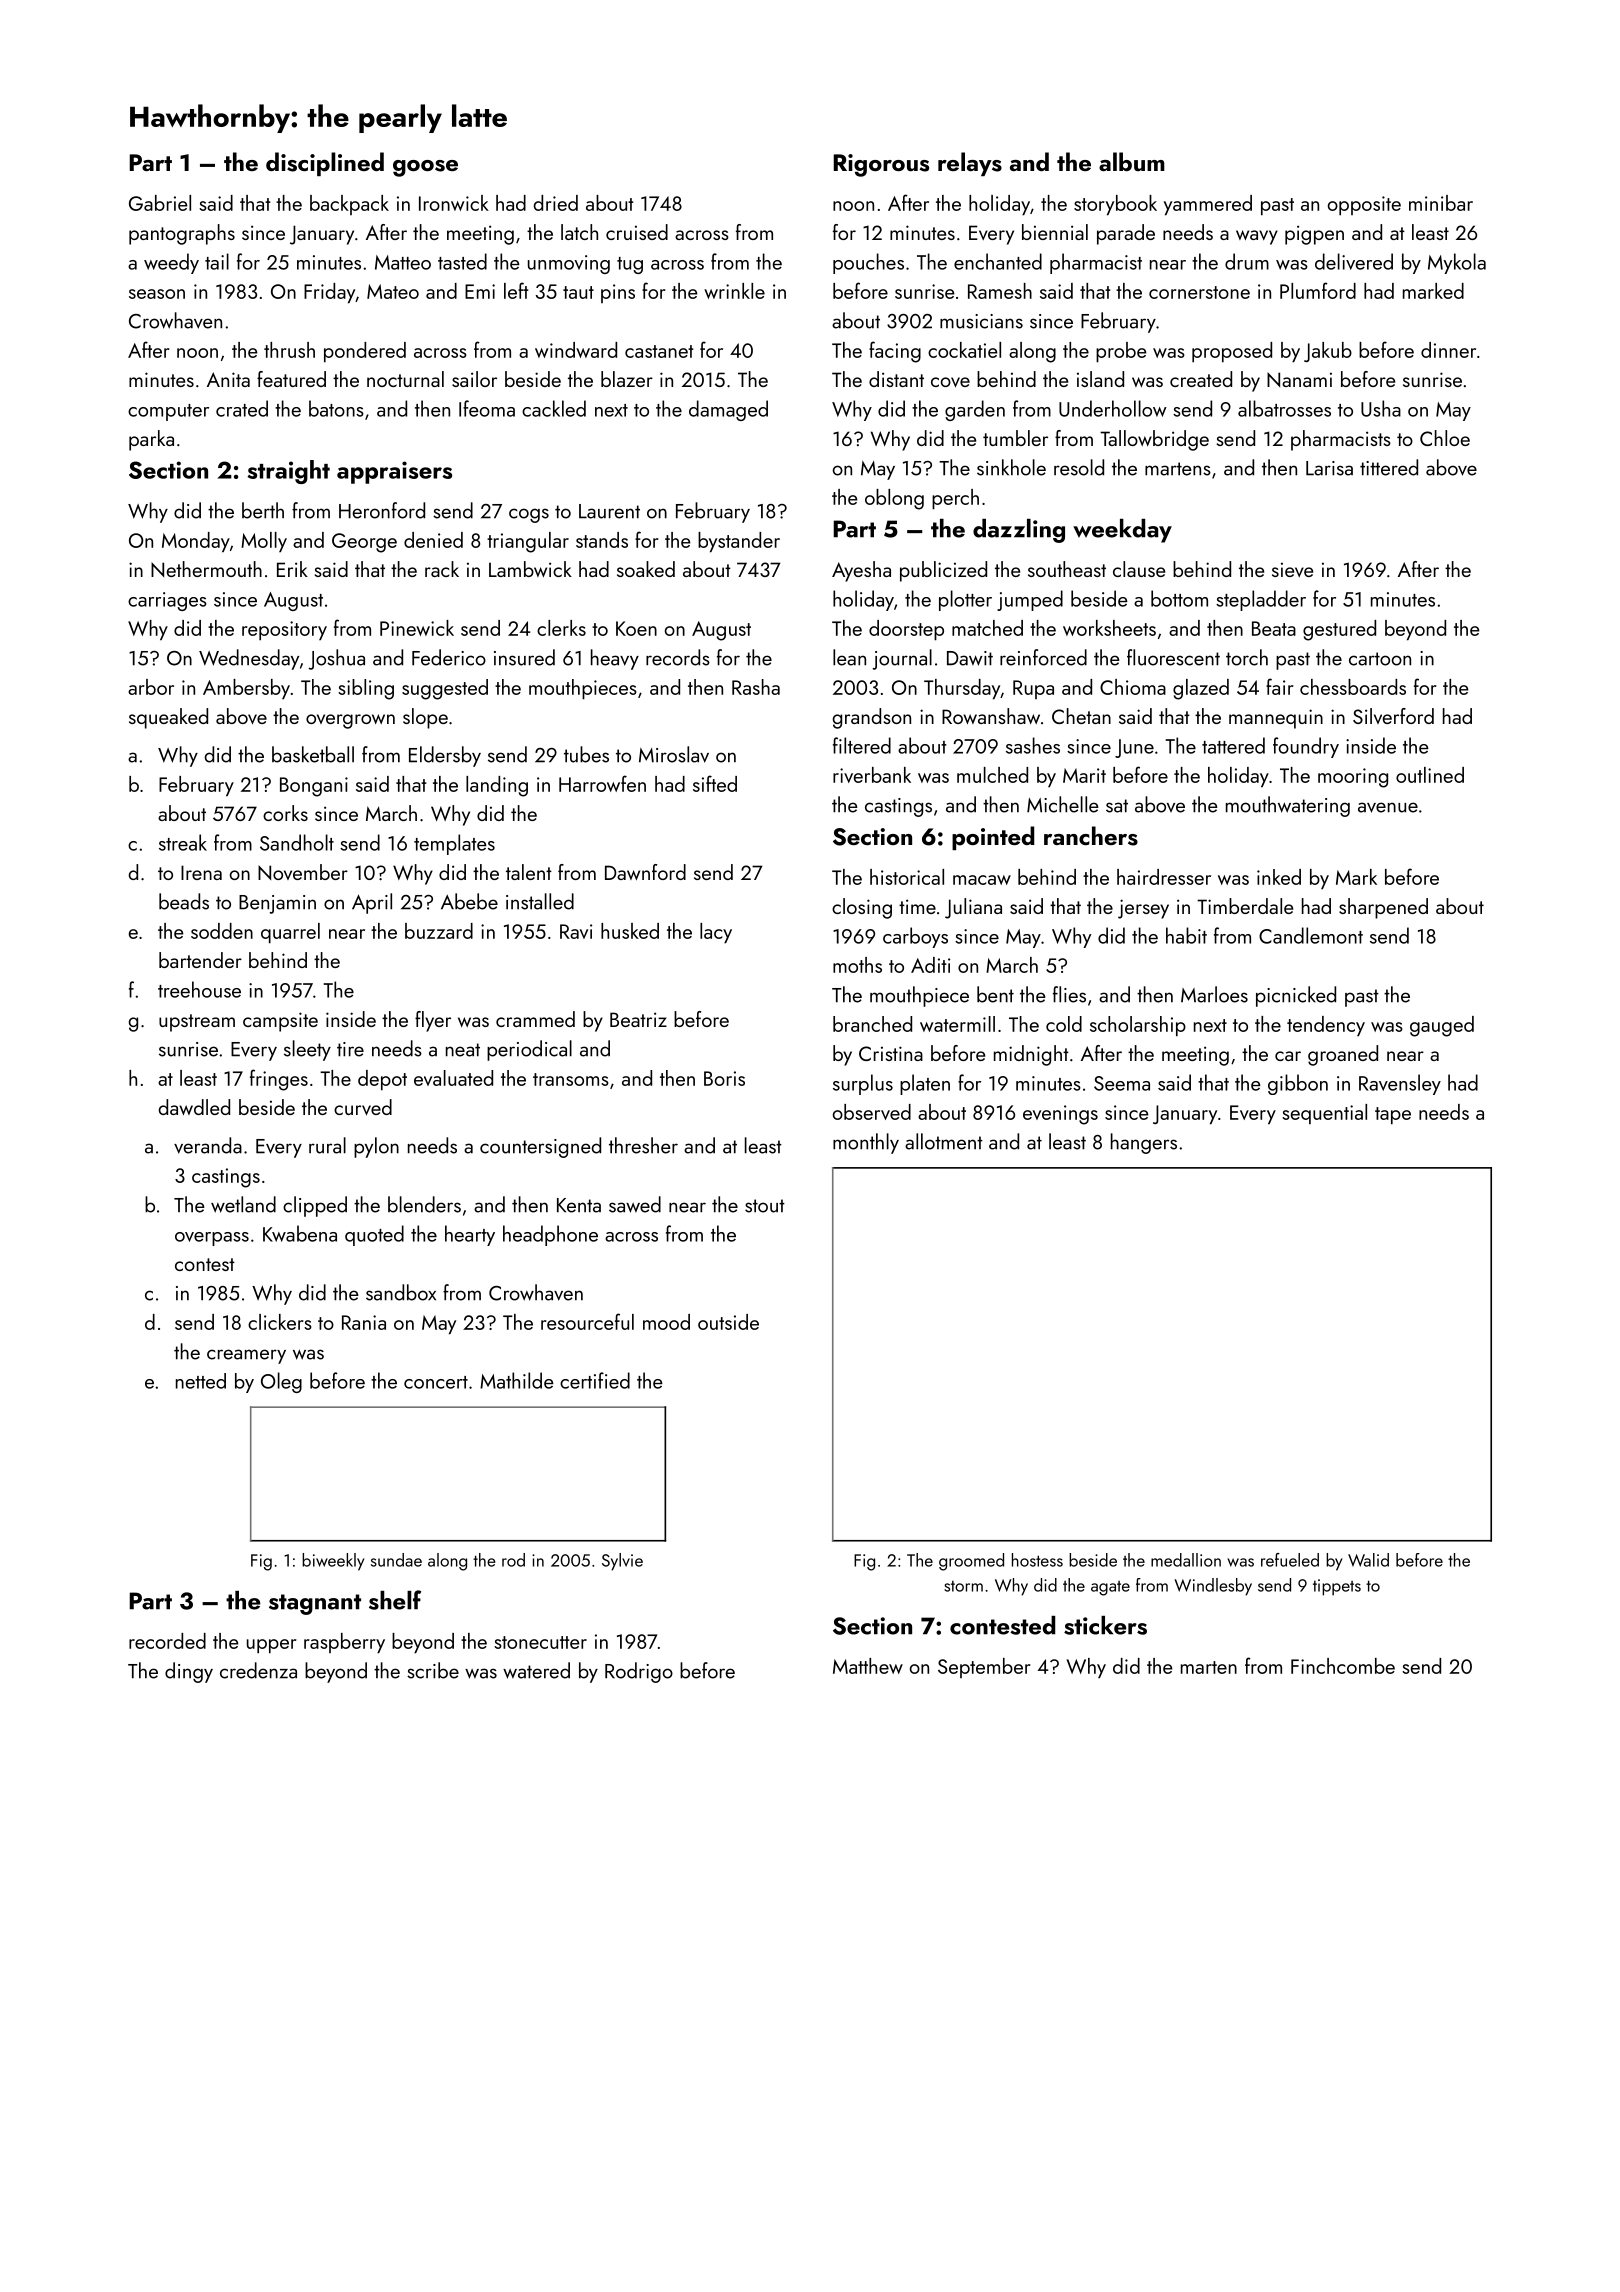  Describe the element at coordinates (1339, 630) in the image. I see `gestured` at that location.
